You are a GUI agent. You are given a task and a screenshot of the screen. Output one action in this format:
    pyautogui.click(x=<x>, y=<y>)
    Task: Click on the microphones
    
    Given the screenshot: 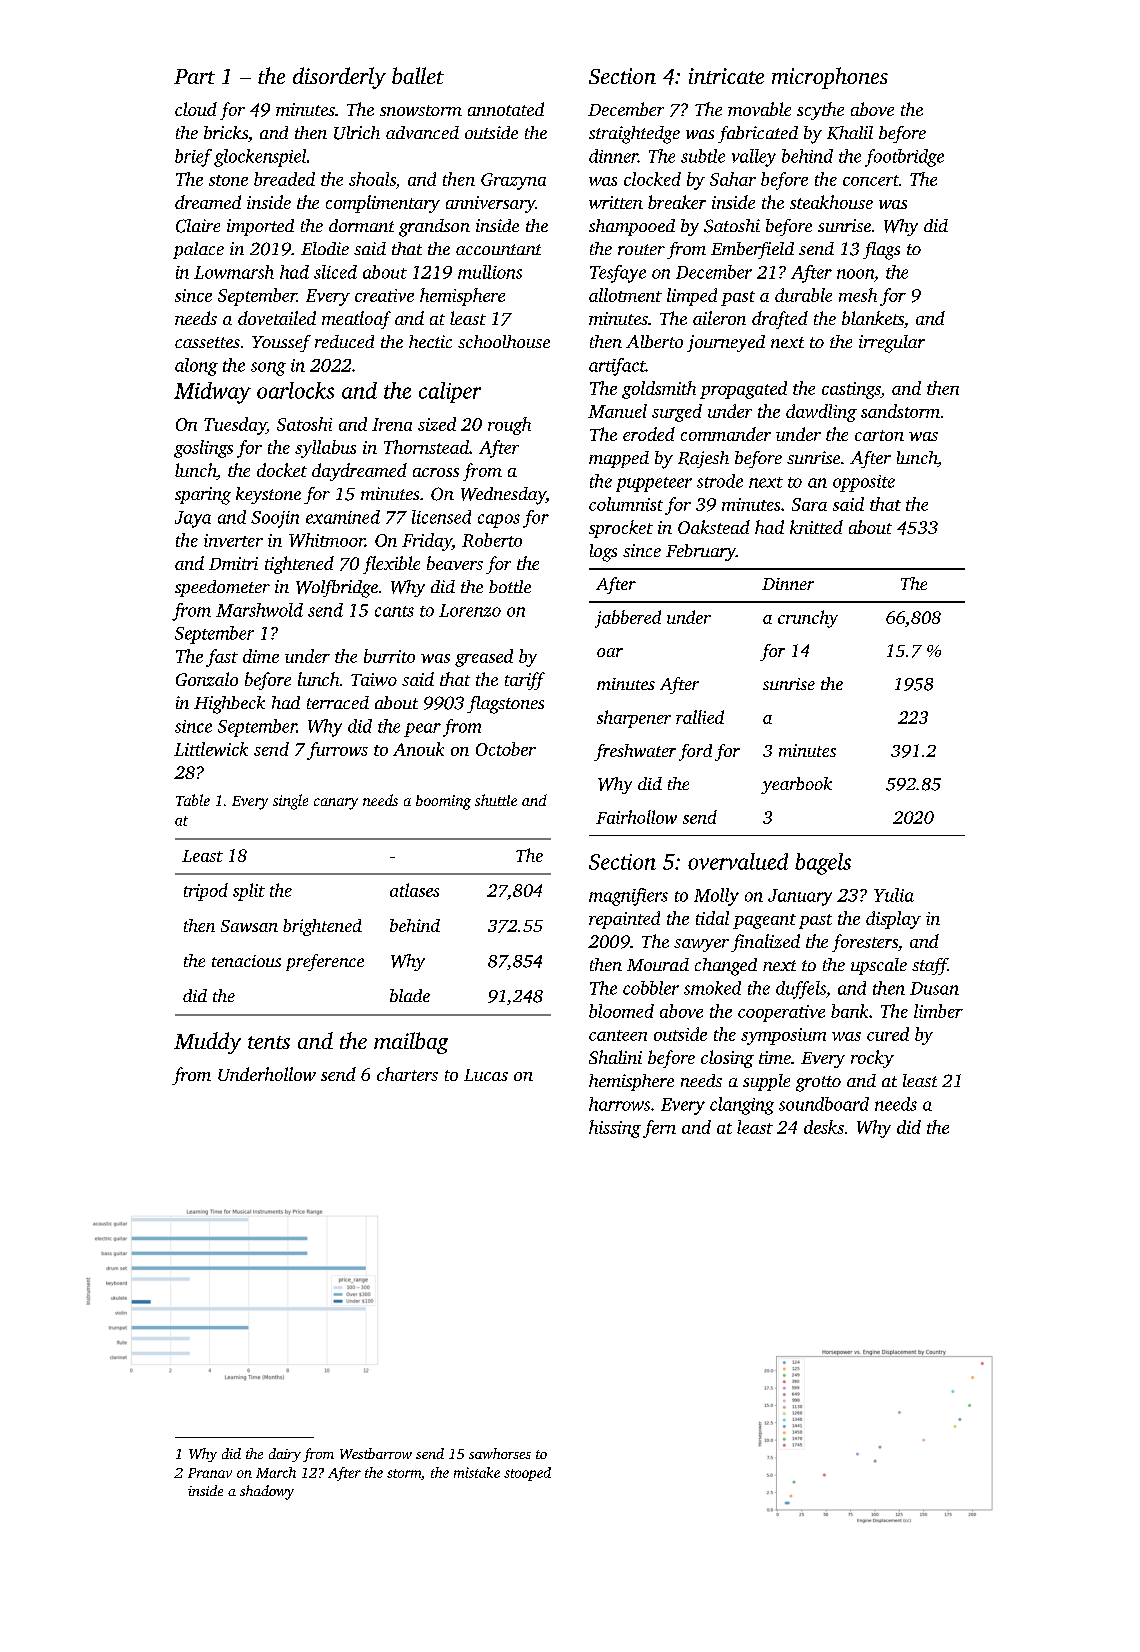 What is the action you would take?
    pyautogui.click(x=830, y=78)
